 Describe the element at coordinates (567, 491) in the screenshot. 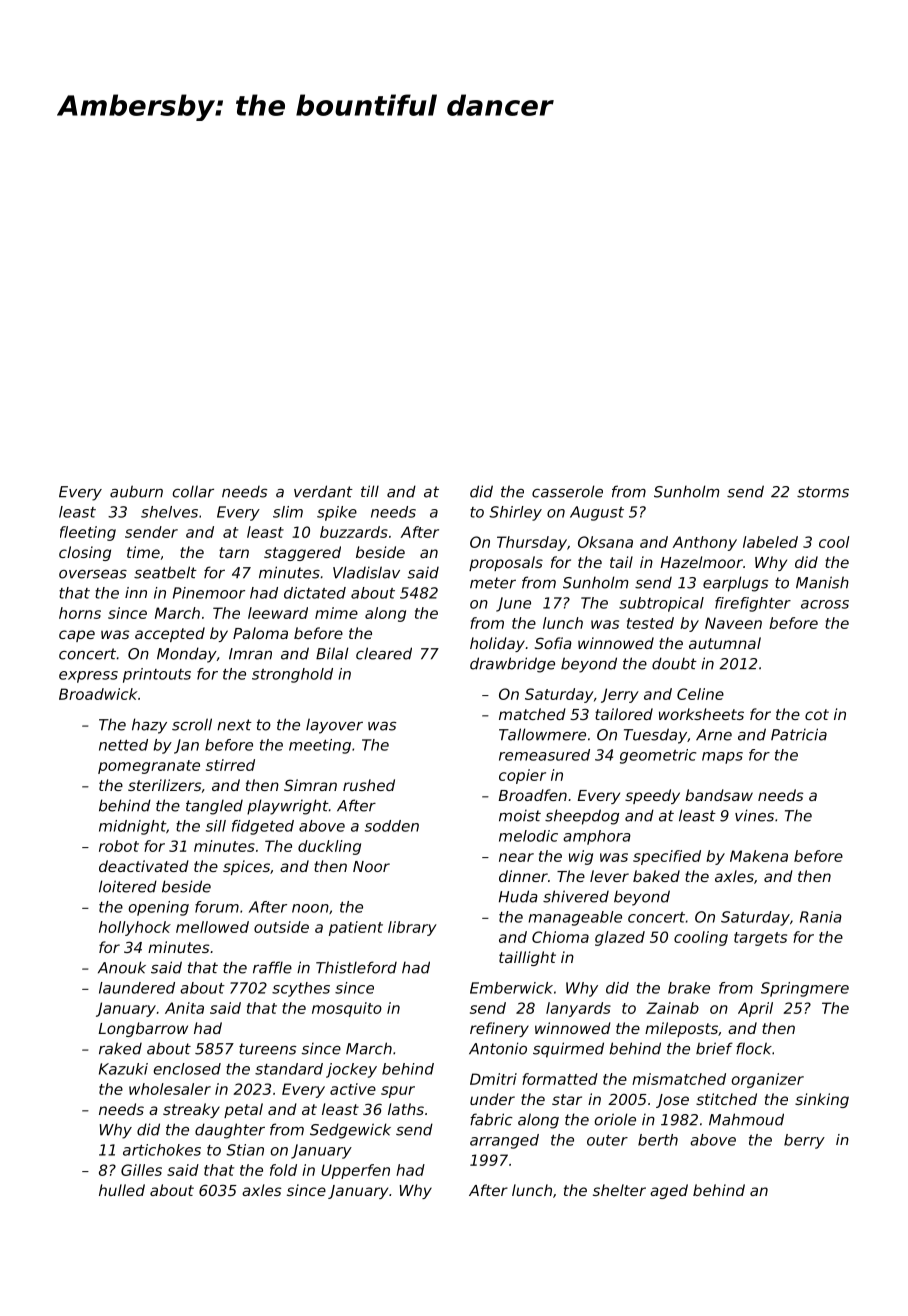

I see `casserole` at that location.
